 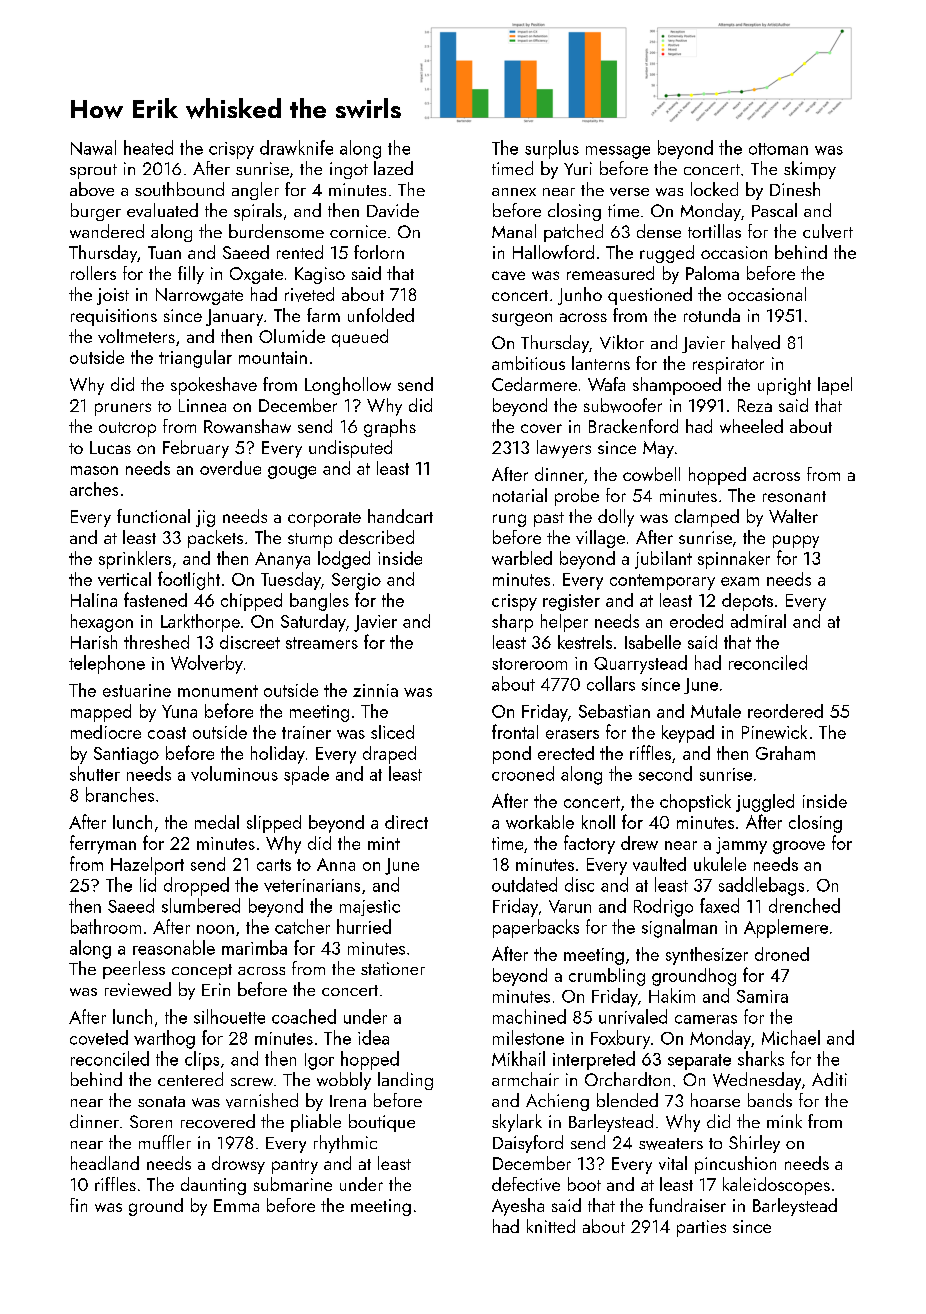 I want to click on pantry, so click(x=295, y=1166).
